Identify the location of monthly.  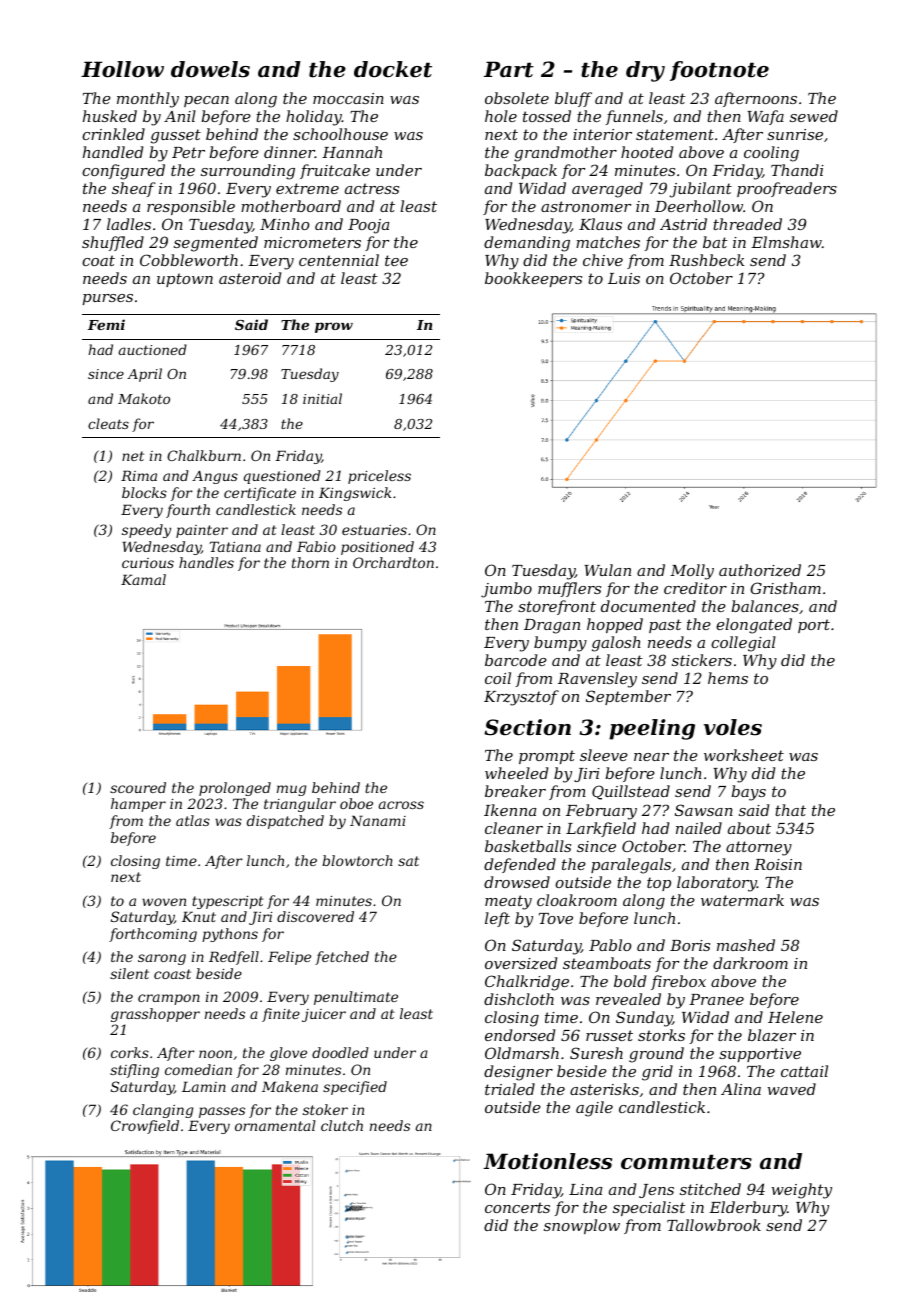
(148, 100).
